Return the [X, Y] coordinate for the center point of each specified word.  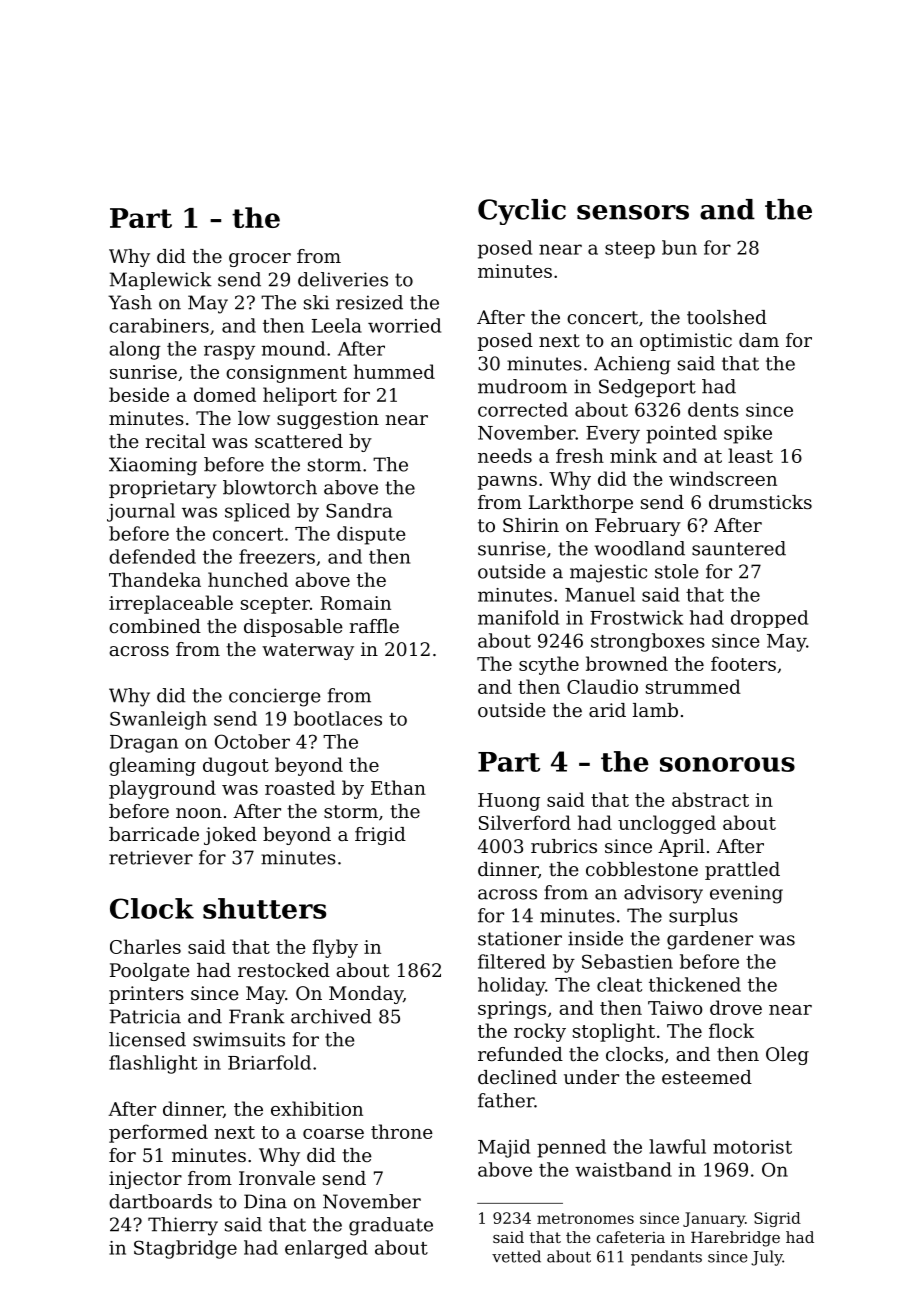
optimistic [686, 342]
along [135, 350]
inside [595, 938]
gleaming [152, 766]
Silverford [525, 822]
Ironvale [277, 1178]
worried [404, 325]
